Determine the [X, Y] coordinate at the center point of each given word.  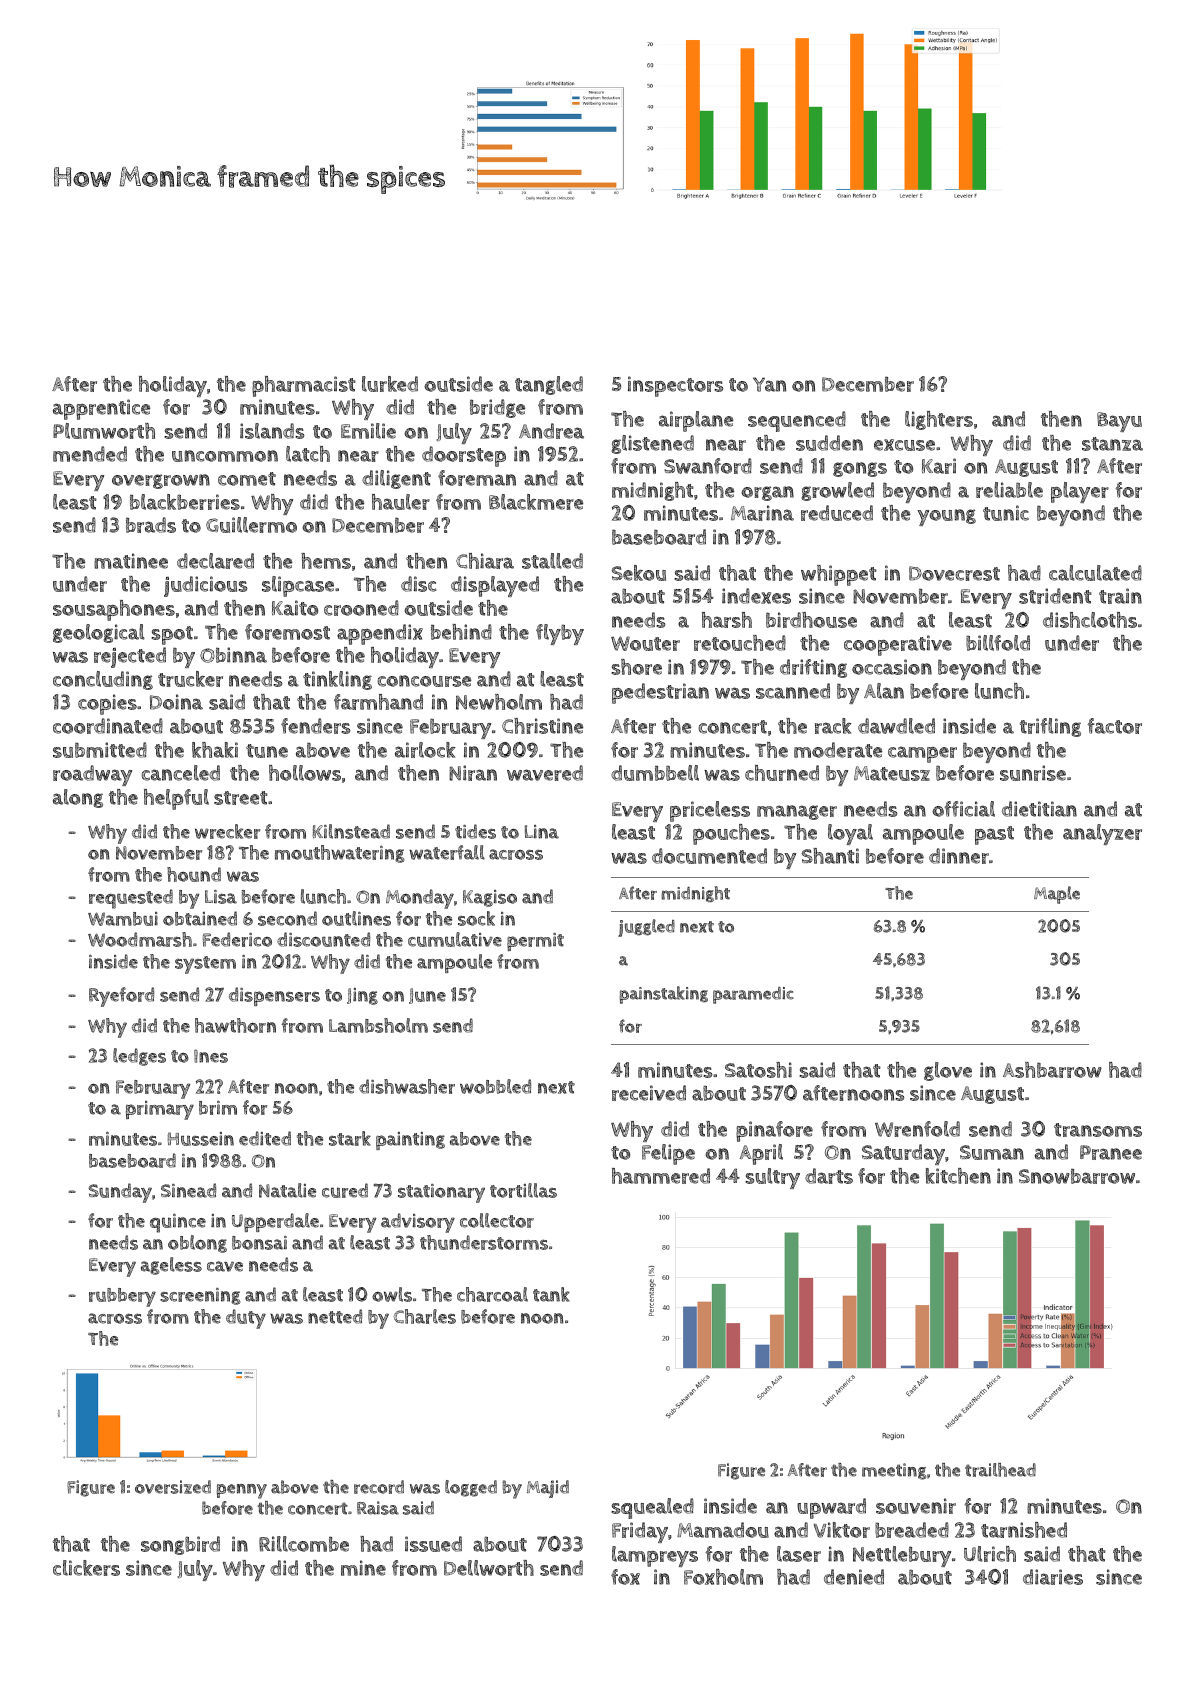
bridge [497, 408]
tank [551, 1294]
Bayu [1119, 422]
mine [363, 1568]
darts [829, 1176]
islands [272, 431]
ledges [139, 1057]
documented [709, 856]
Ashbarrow [1052, 1070]
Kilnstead [351, 831]
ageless [171, 1266]
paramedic [753, 995]
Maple [1057, 895]
